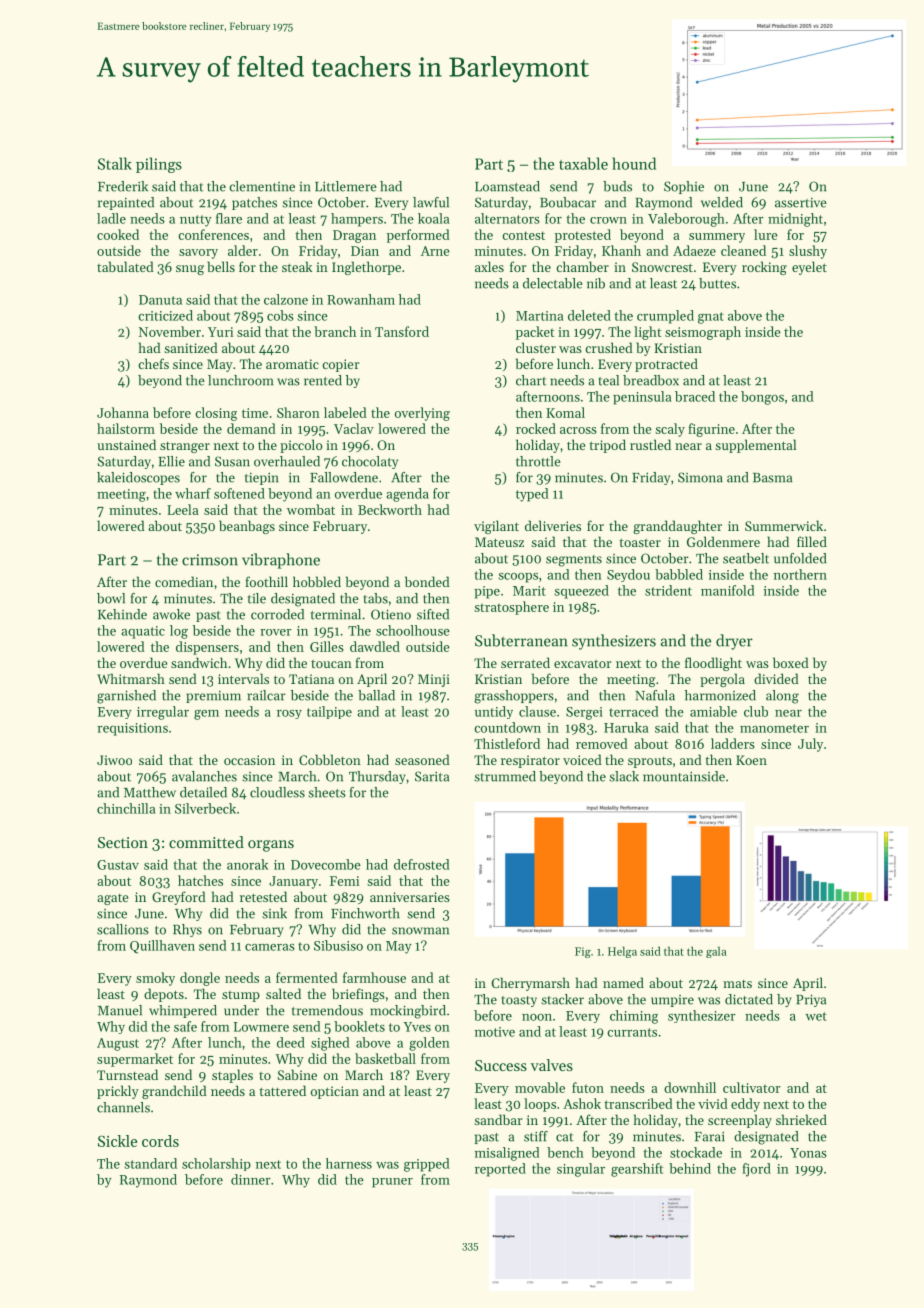 The width and height of the screenshot is (924, 1308). I want to click on Minji, so click(434, 680).
